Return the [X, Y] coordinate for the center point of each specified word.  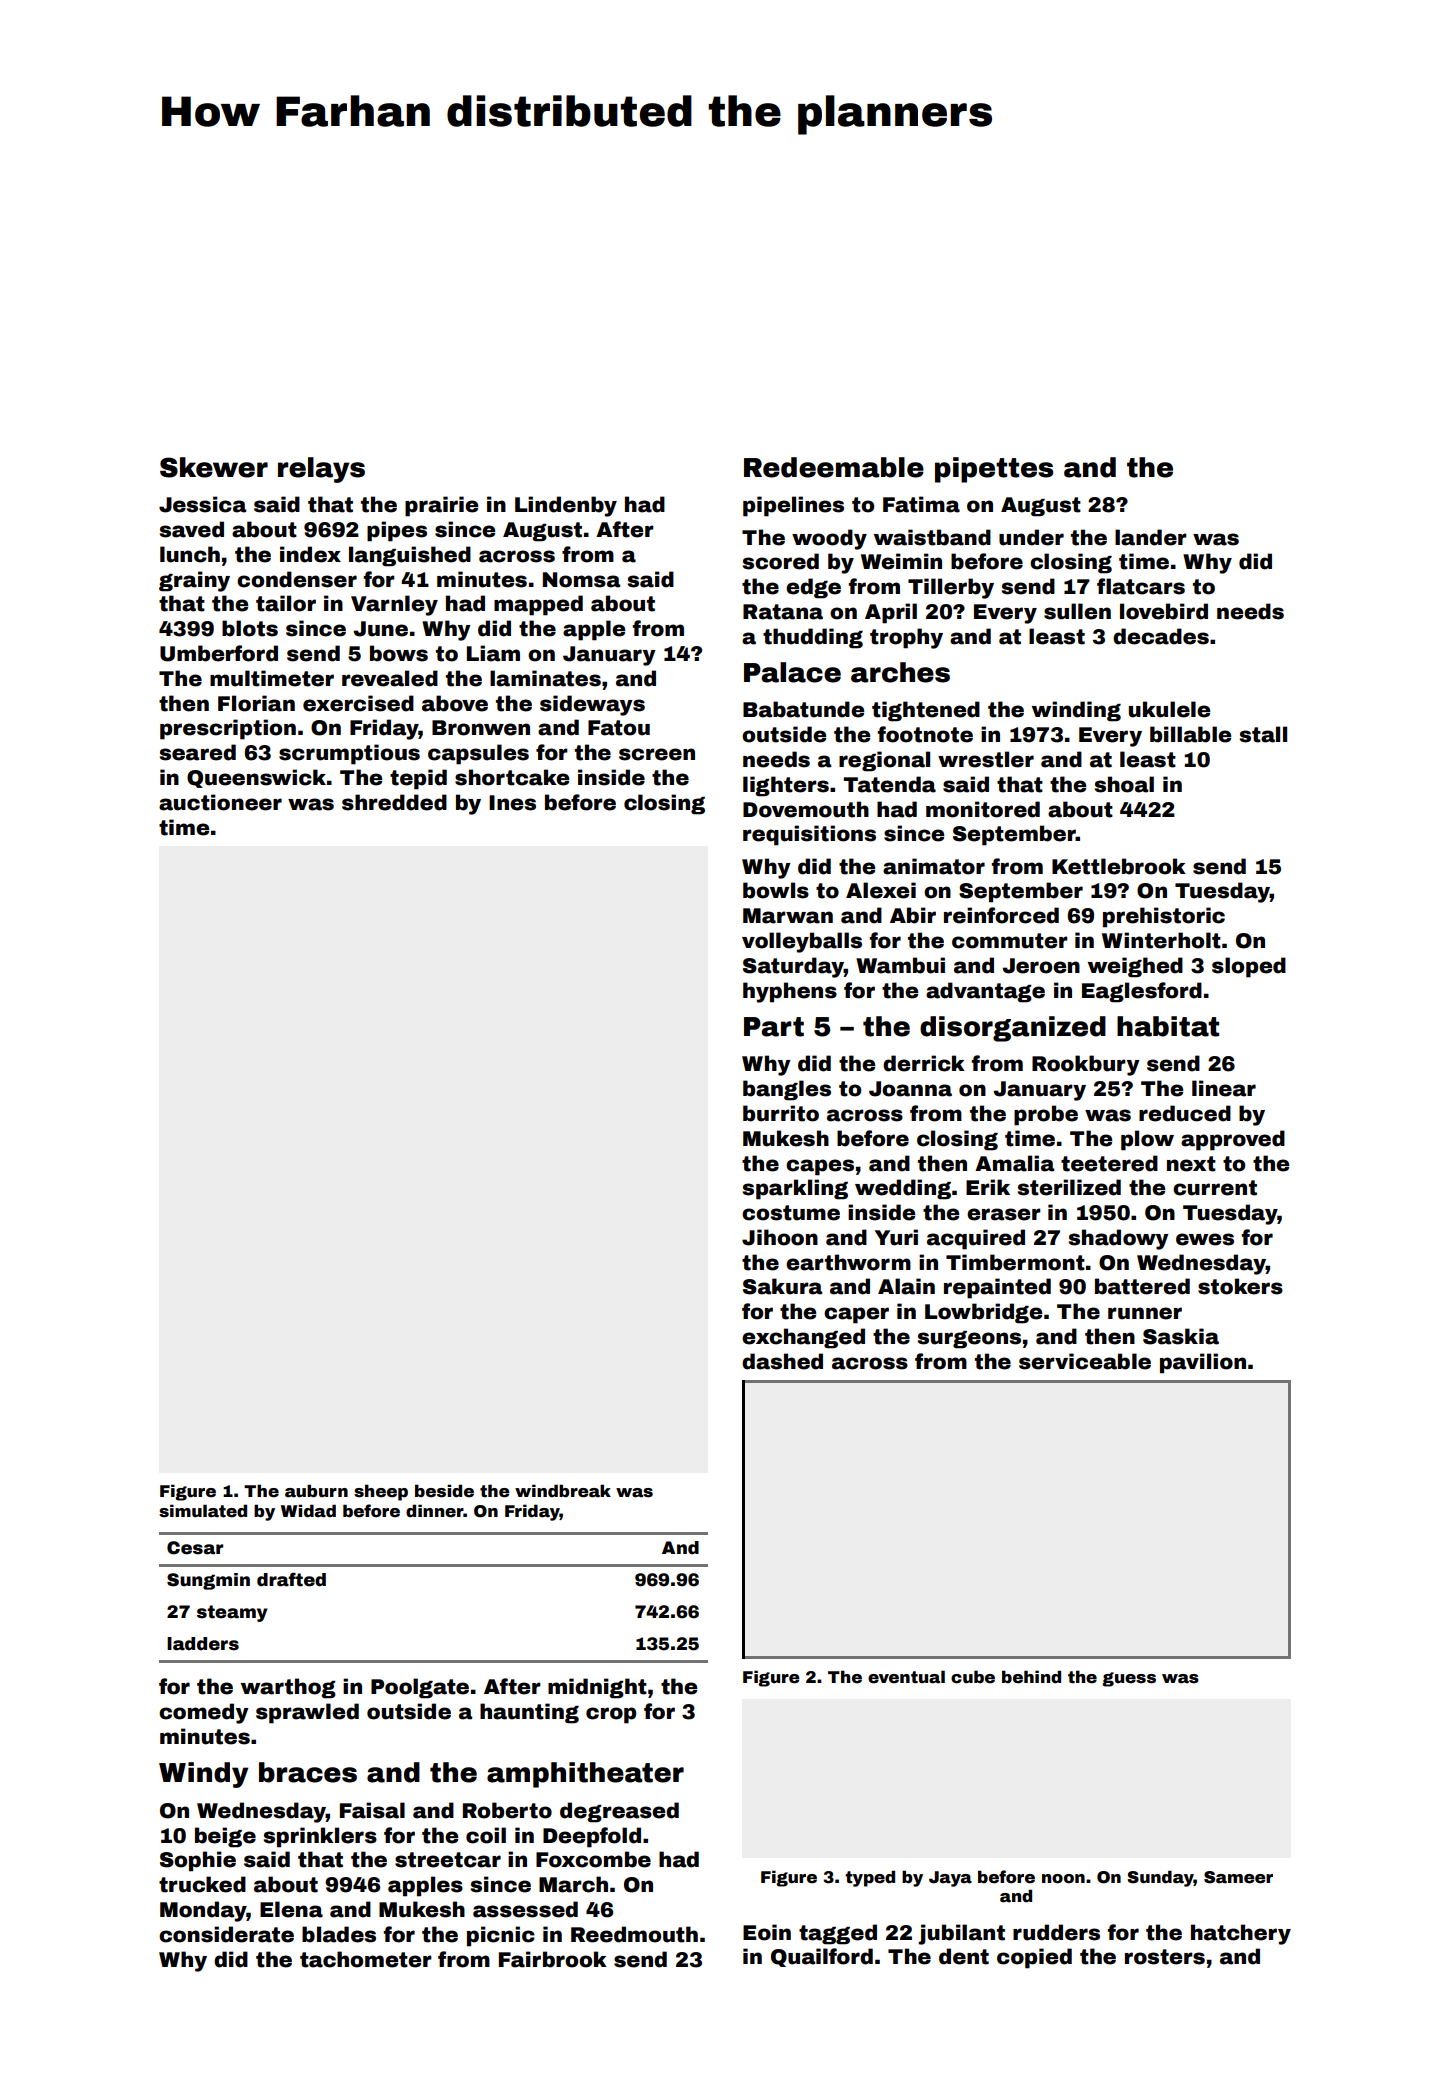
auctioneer [220, 802]
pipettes [994, 470]
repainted [997, 1288]
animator [934, 866]
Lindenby [566, 506]
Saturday [793, 967]
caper [856, 1315]
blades [339, 1934]
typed [870, 1878]
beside [444, 1491]
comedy [204, 1713]
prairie [441, 506]
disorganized [1013, 1029]
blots [250, 628]
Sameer [1238, 1877]
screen [657, 754]
